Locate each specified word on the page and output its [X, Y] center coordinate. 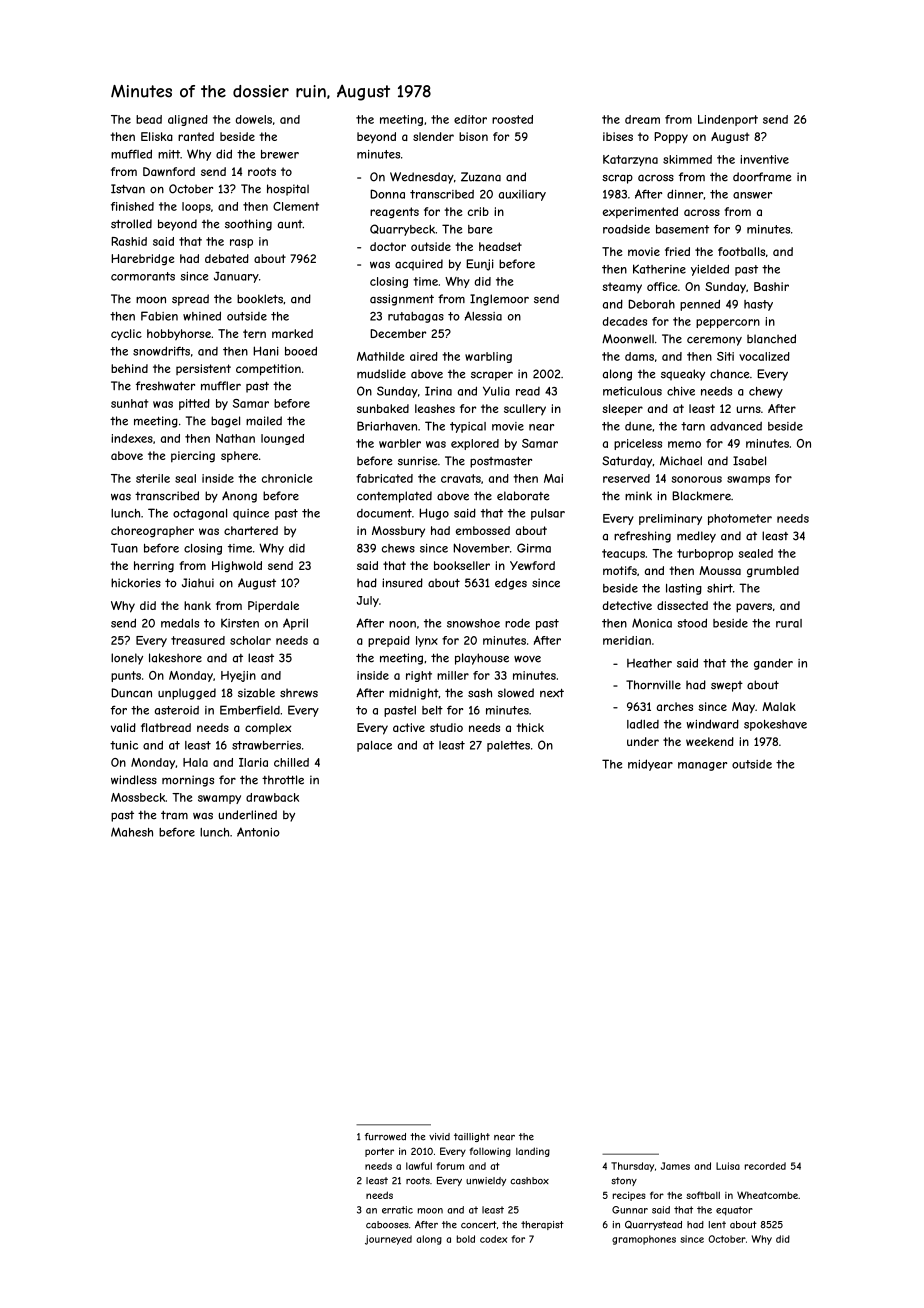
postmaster [501, 462]
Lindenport [728, 120]
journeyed [388, 1240]
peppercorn [728, 323]
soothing [248, 225]
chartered [251, 530]
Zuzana [481, 177]
